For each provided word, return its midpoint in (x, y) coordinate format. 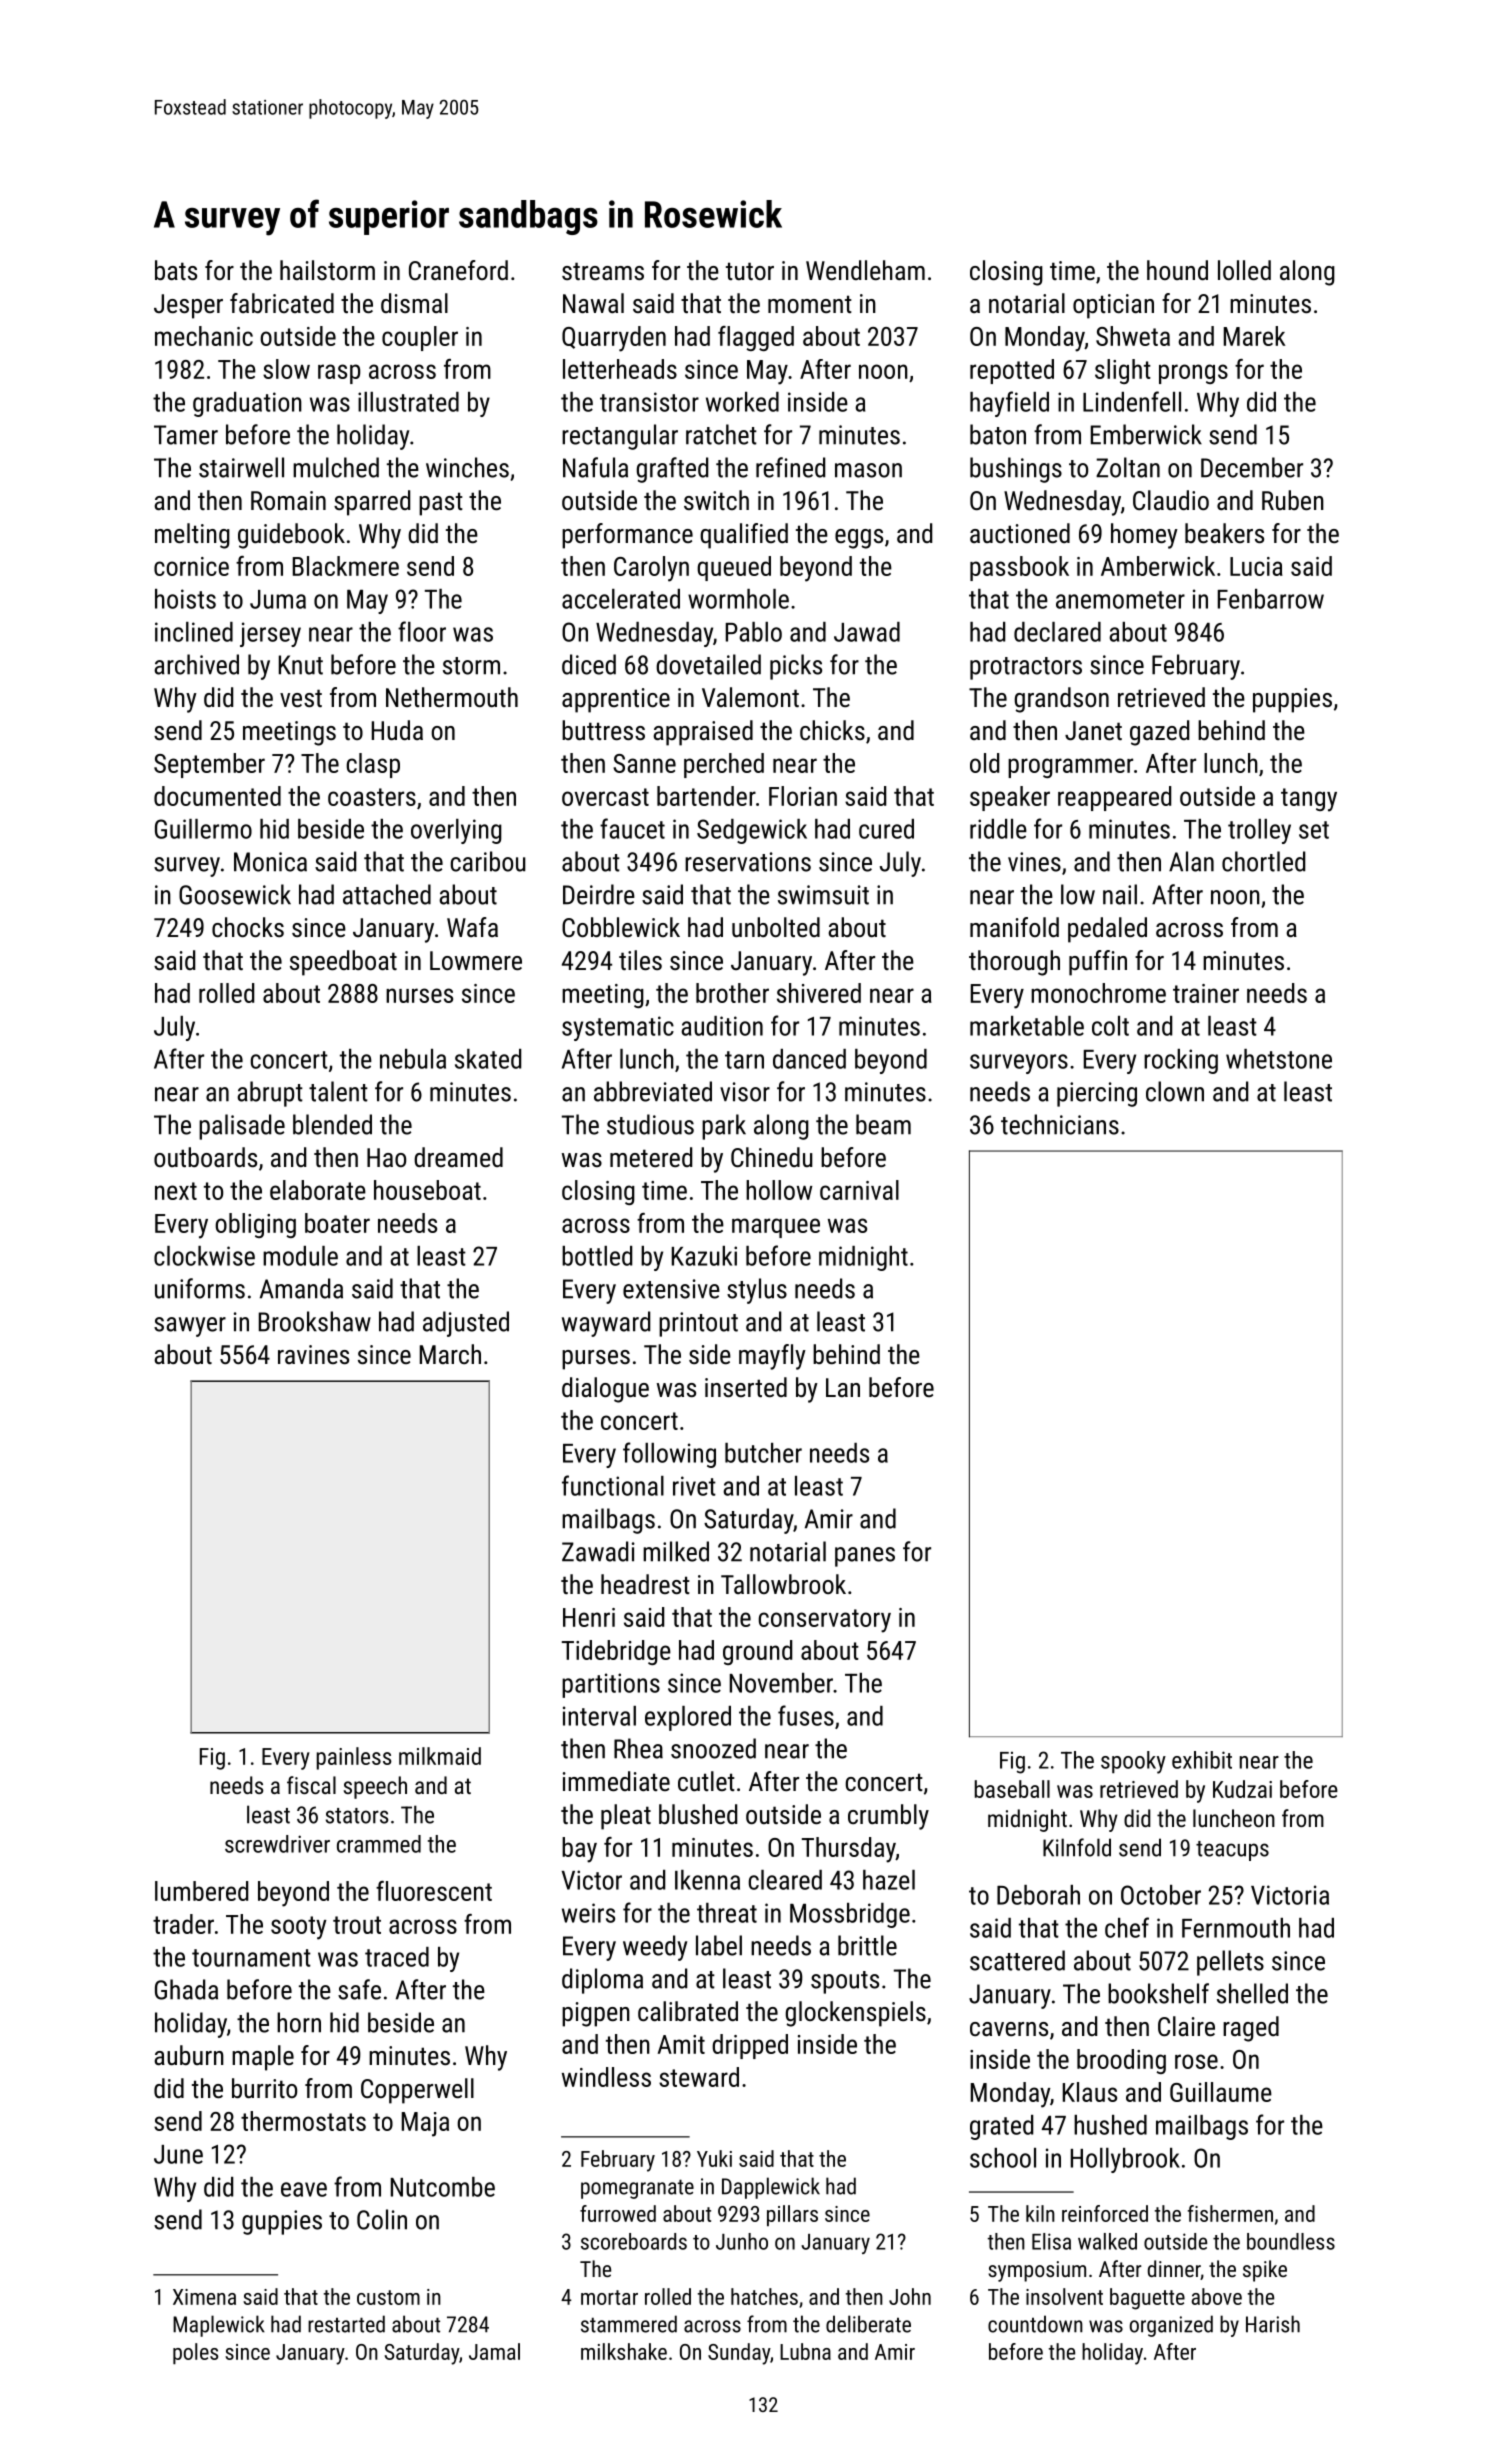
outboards (205, 1157)
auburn (189, 2055)
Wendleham (865, 270)
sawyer (190, 1327)
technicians (1060, 1124)
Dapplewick (771, 2188)
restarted (346, 2324)
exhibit (1202, 1760)
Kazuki (704, 1256)
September (209, 765)
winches (467, 467)
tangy (1309, 800)
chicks (832, 730)
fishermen (1230, 2213)
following (669, 1455)
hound (1177, 270)
